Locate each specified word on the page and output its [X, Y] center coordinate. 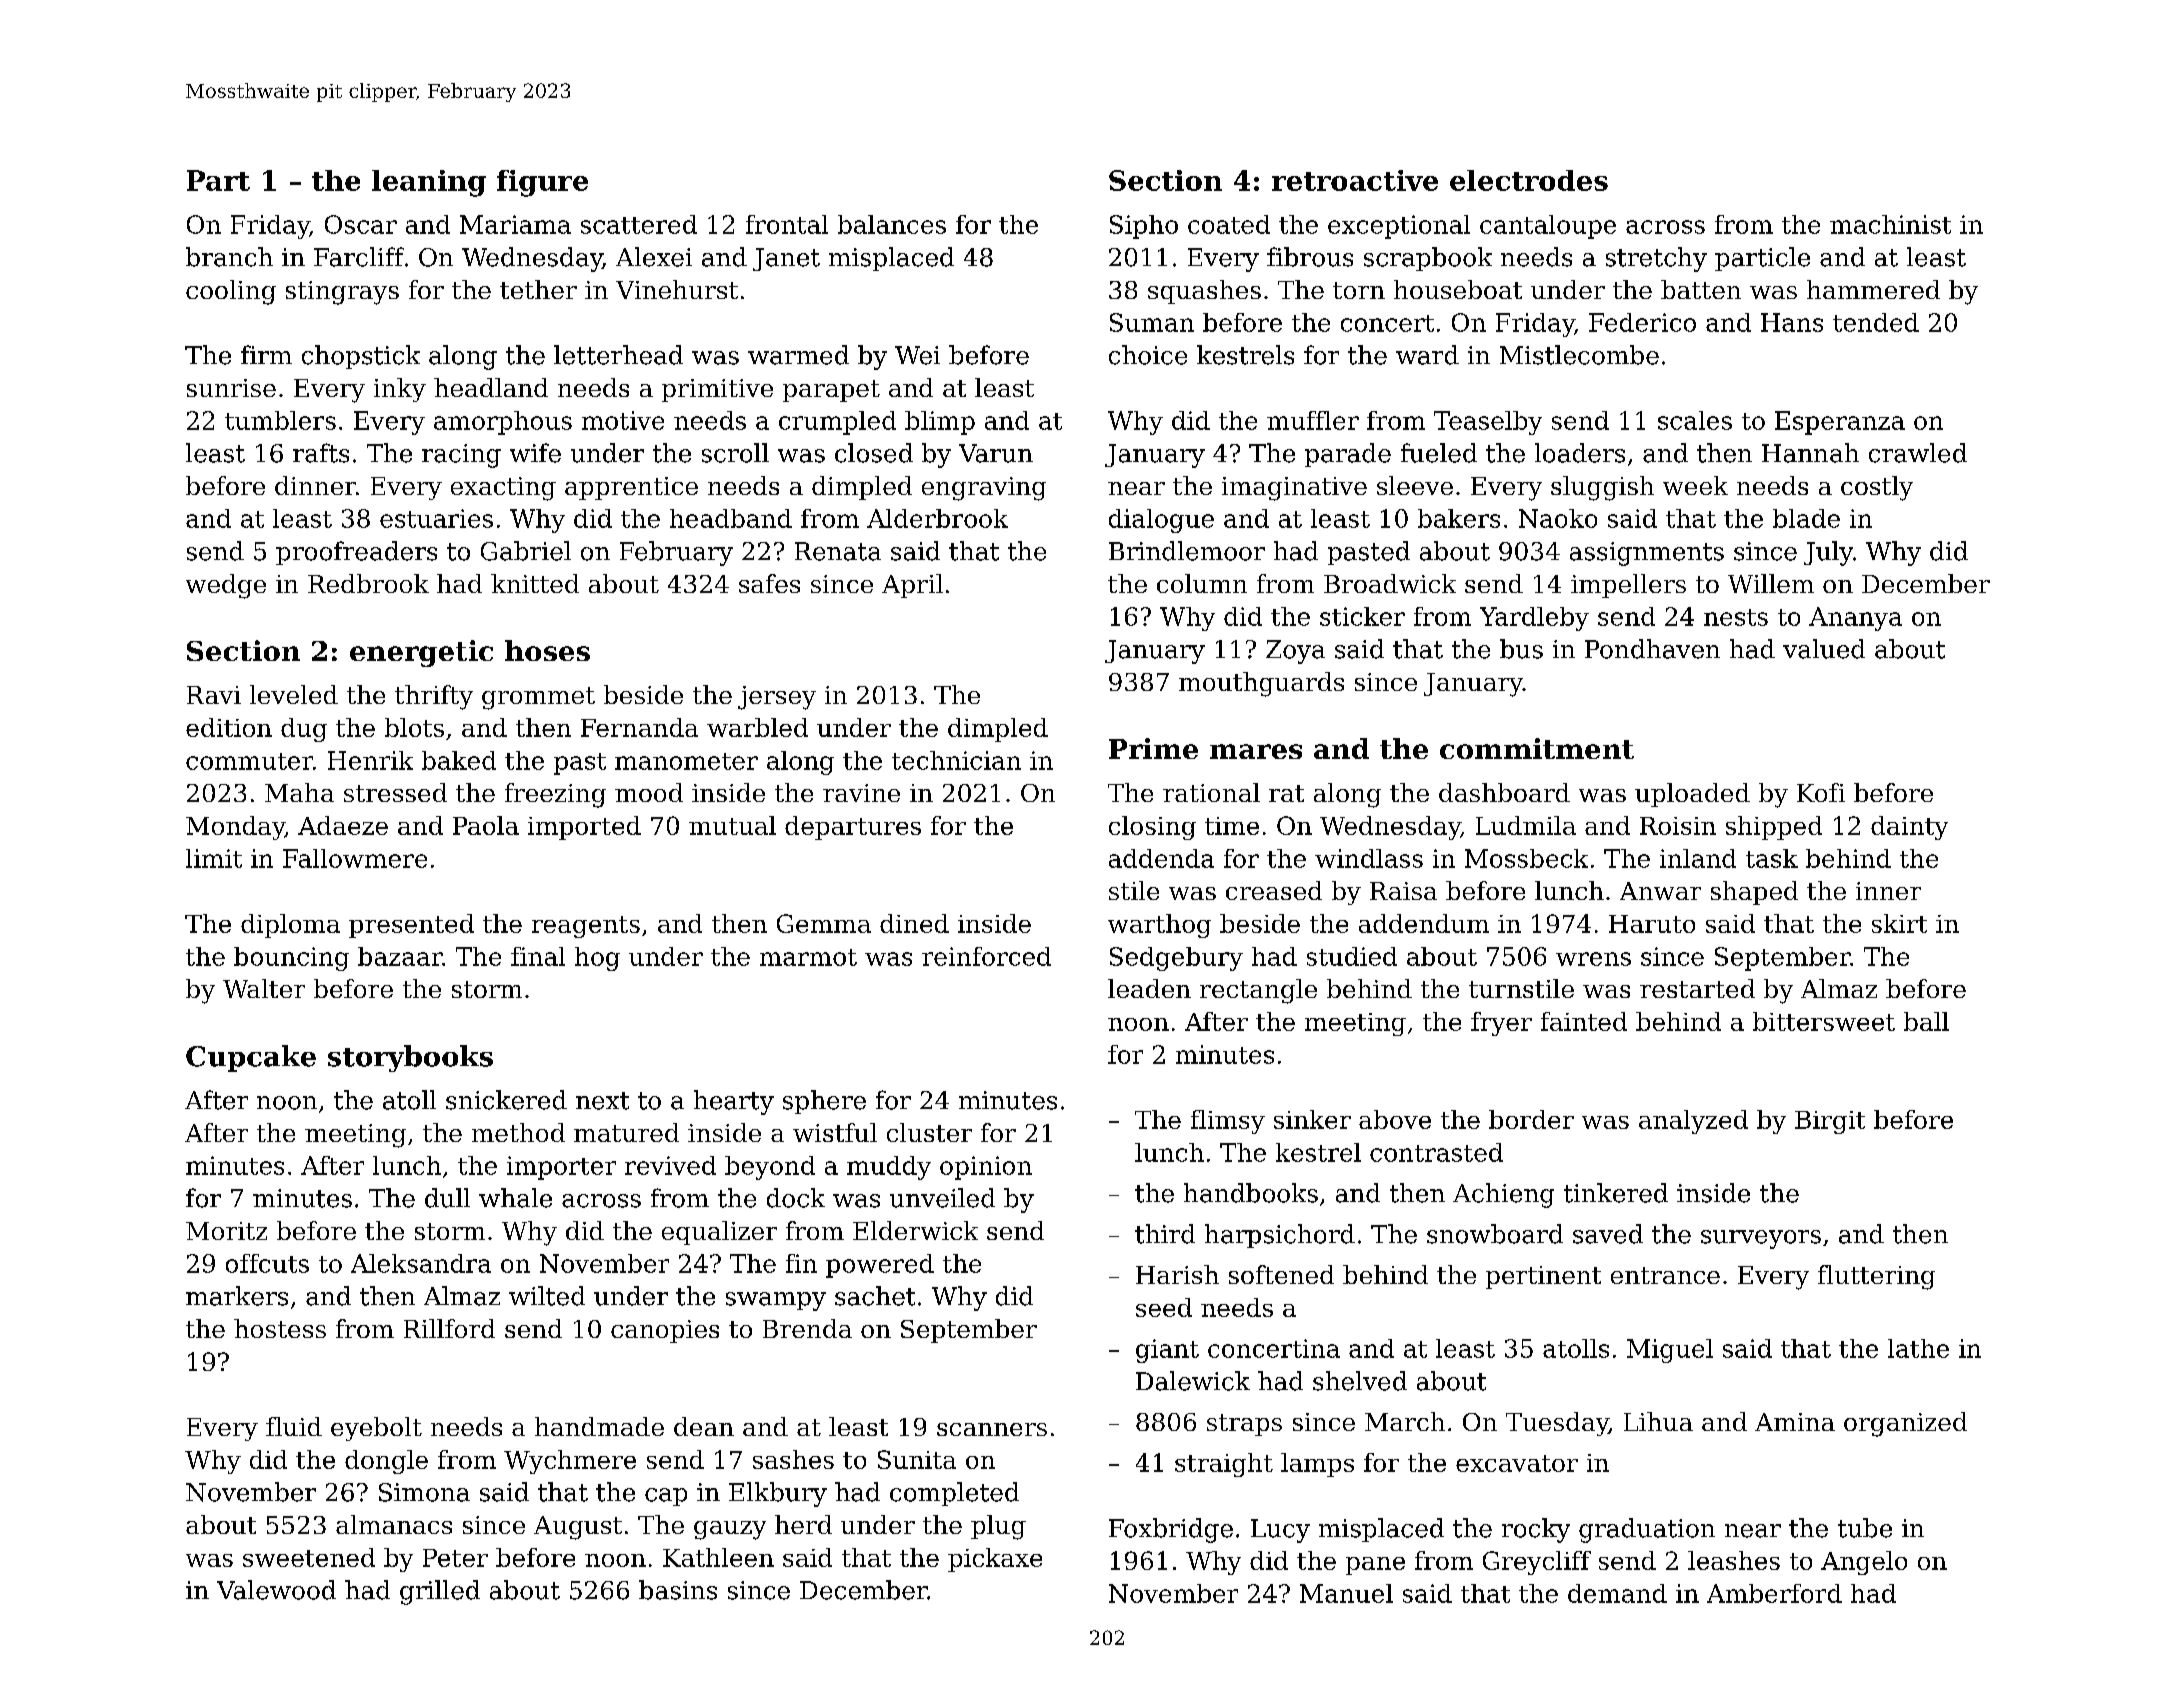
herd [803, 1524]
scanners [992, 1429]
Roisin [1678, 826]
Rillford [449, 1328]
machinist [1890, 224]
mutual [732, 825]
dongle [386, 1462]
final [538, 956]
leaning [429, 183]
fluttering [1876, 1277]
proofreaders [356, 553]
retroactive [1355, 180]
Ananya [1855, 619]
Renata [838, 551]
